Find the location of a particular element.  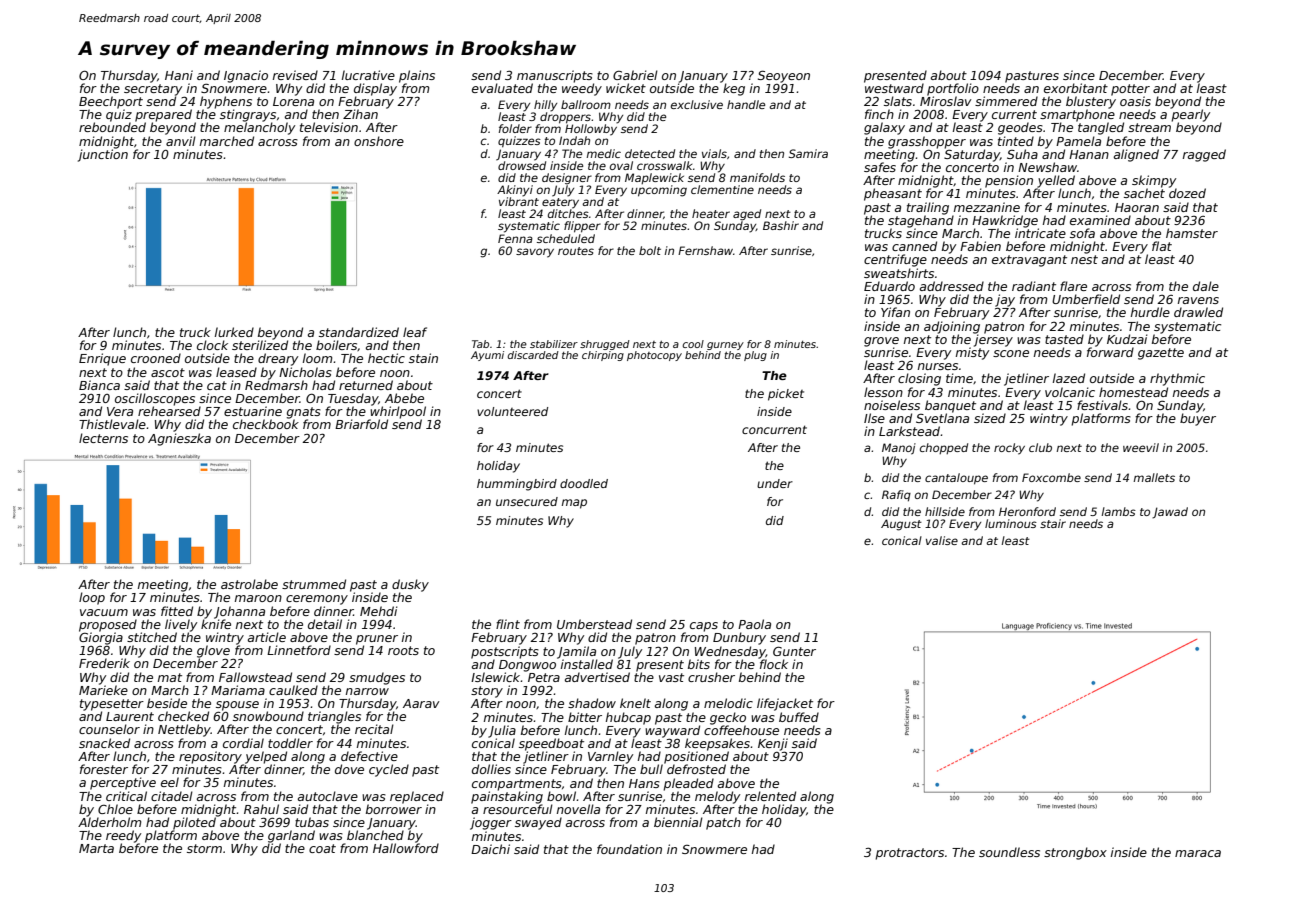

Briarfold is located at coordinates (361, 424).
